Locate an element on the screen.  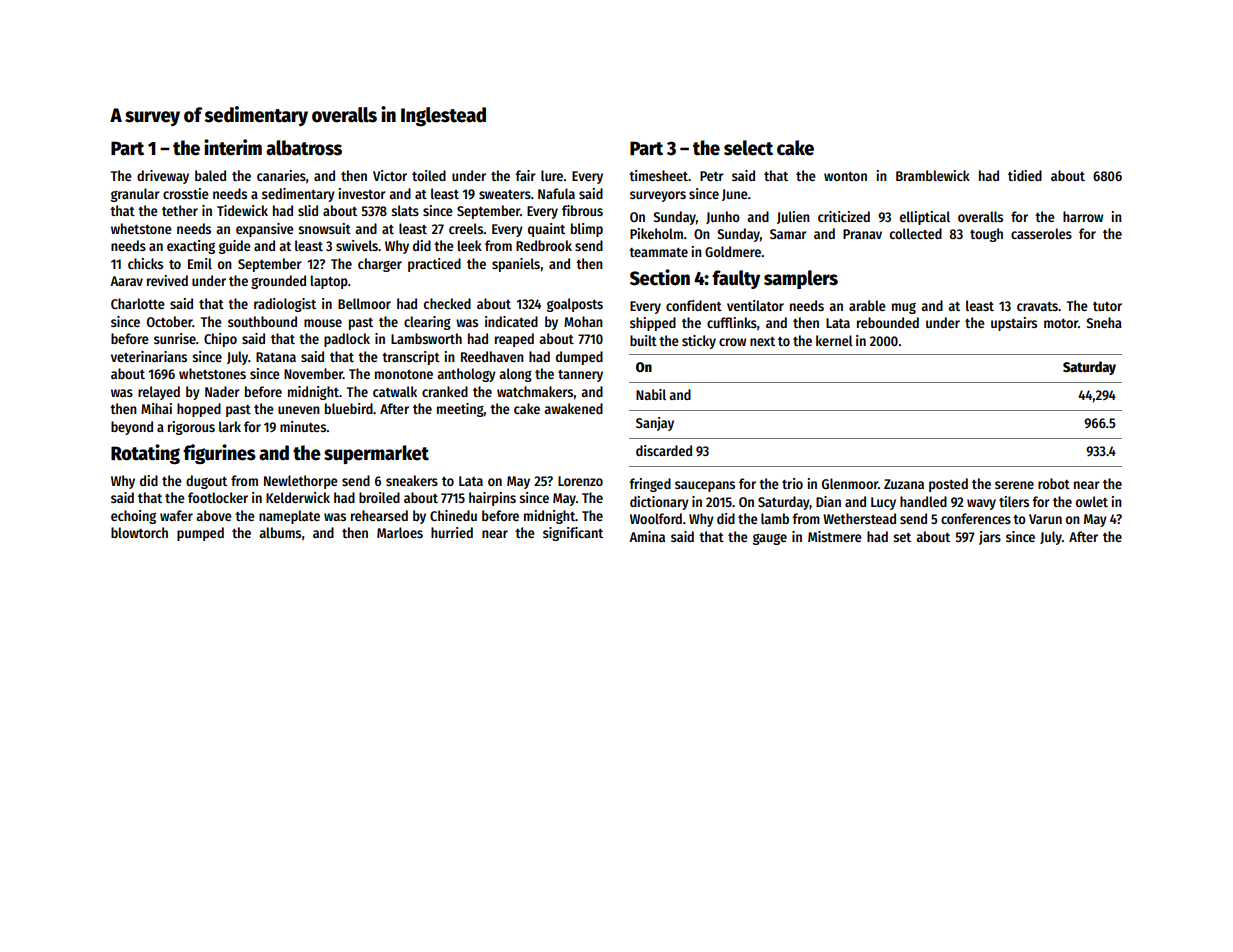
discarded is located at coordinates (664, 450).
